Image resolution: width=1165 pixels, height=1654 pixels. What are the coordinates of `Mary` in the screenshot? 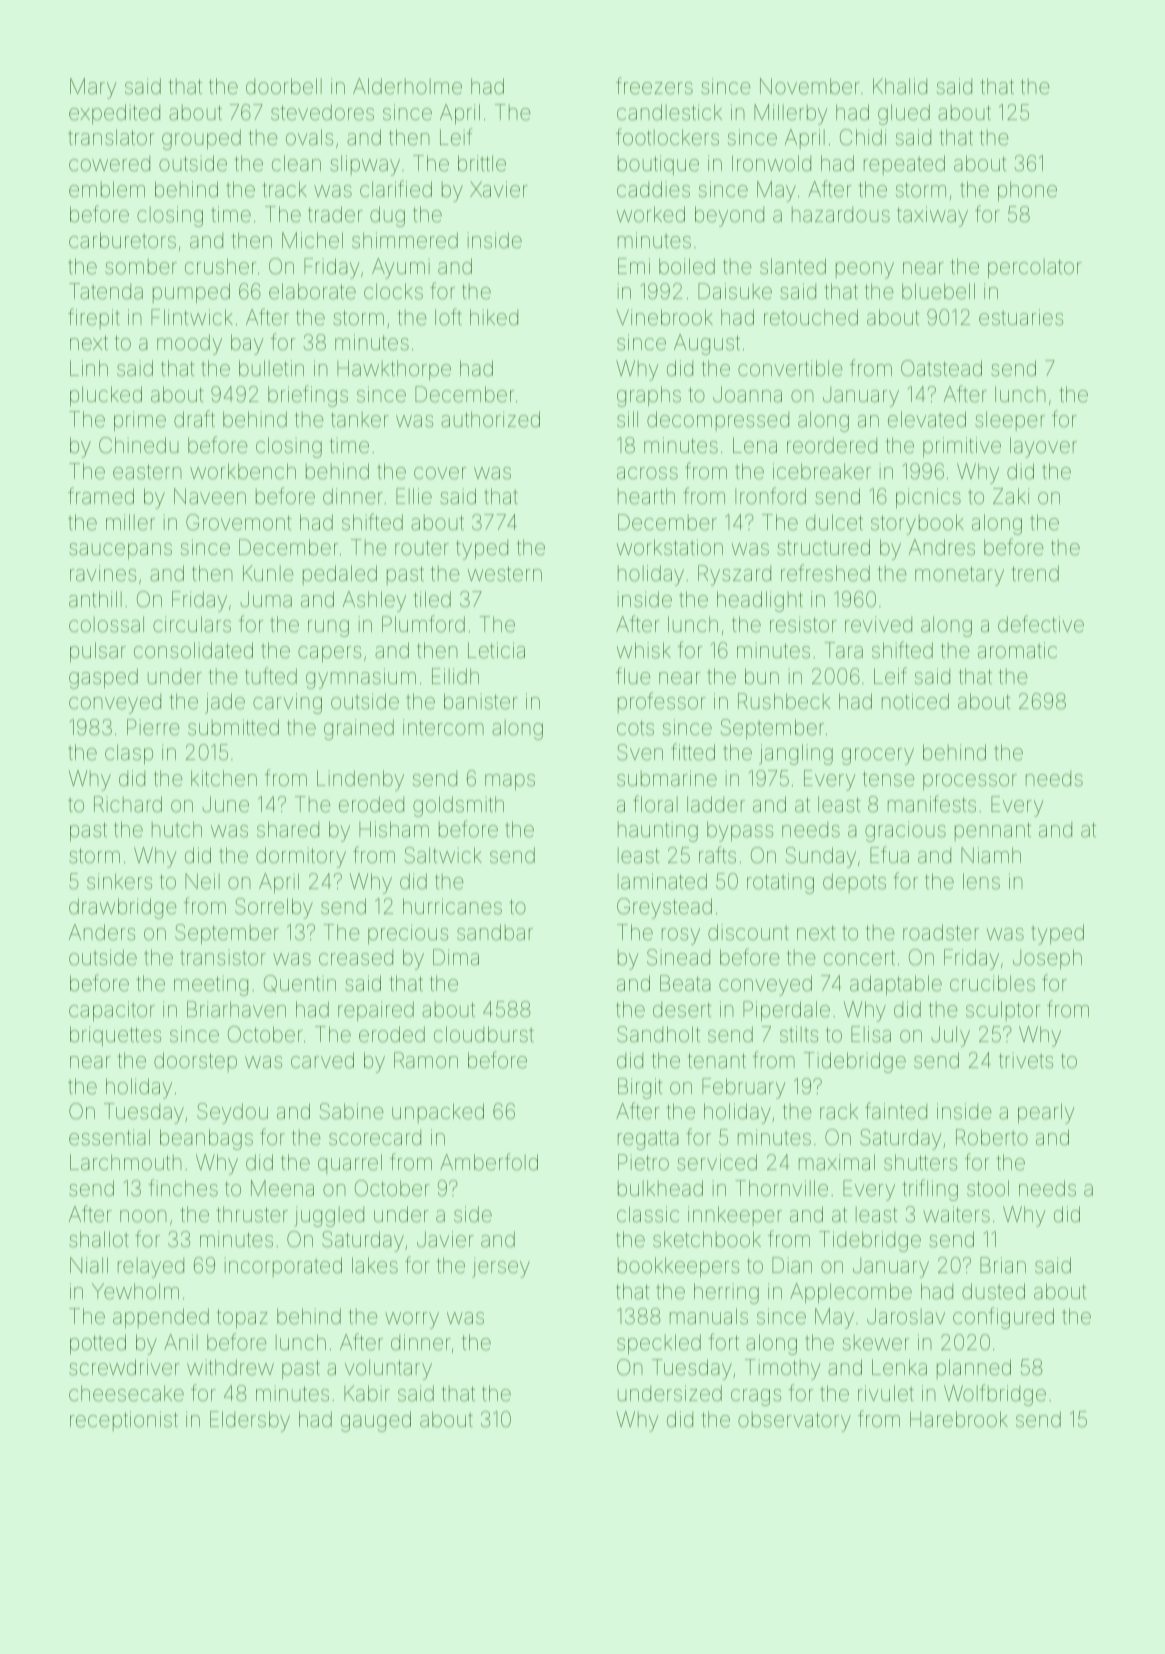 It's located at (93, 88).
